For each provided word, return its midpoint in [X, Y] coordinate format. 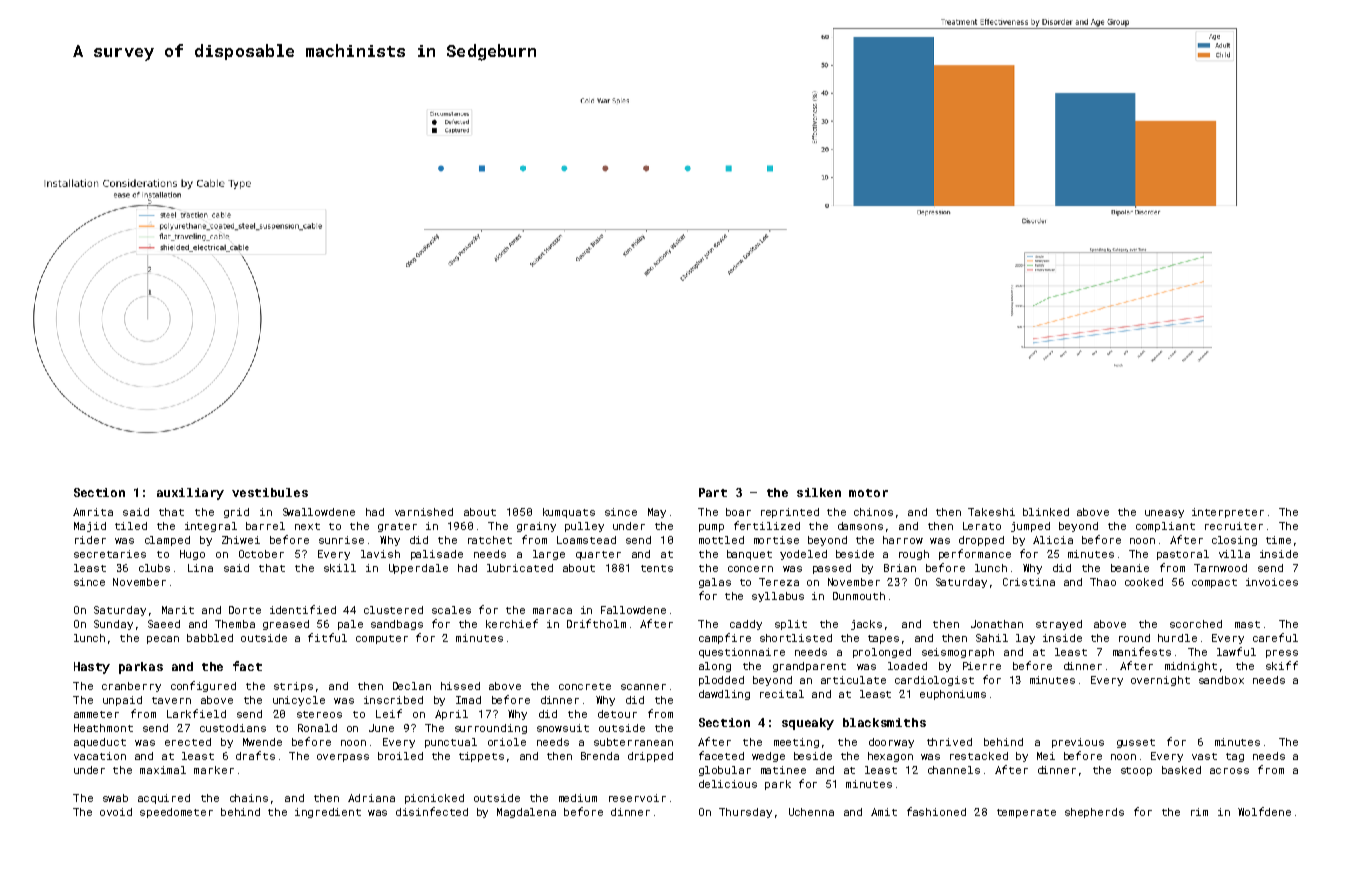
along [715, 667]
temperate [1026, 813]
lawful [1236, 651]
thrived [949, 742]
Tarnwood [1220, 568]
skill [340, 568]
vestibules [270, 492]
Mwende [262, 742]
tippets [481, 757]
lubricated [520, 568]
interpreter [1228, 513]
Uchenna [811, 812]
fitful [327, 637]
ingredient [328, 813]
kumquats [569, 513]
